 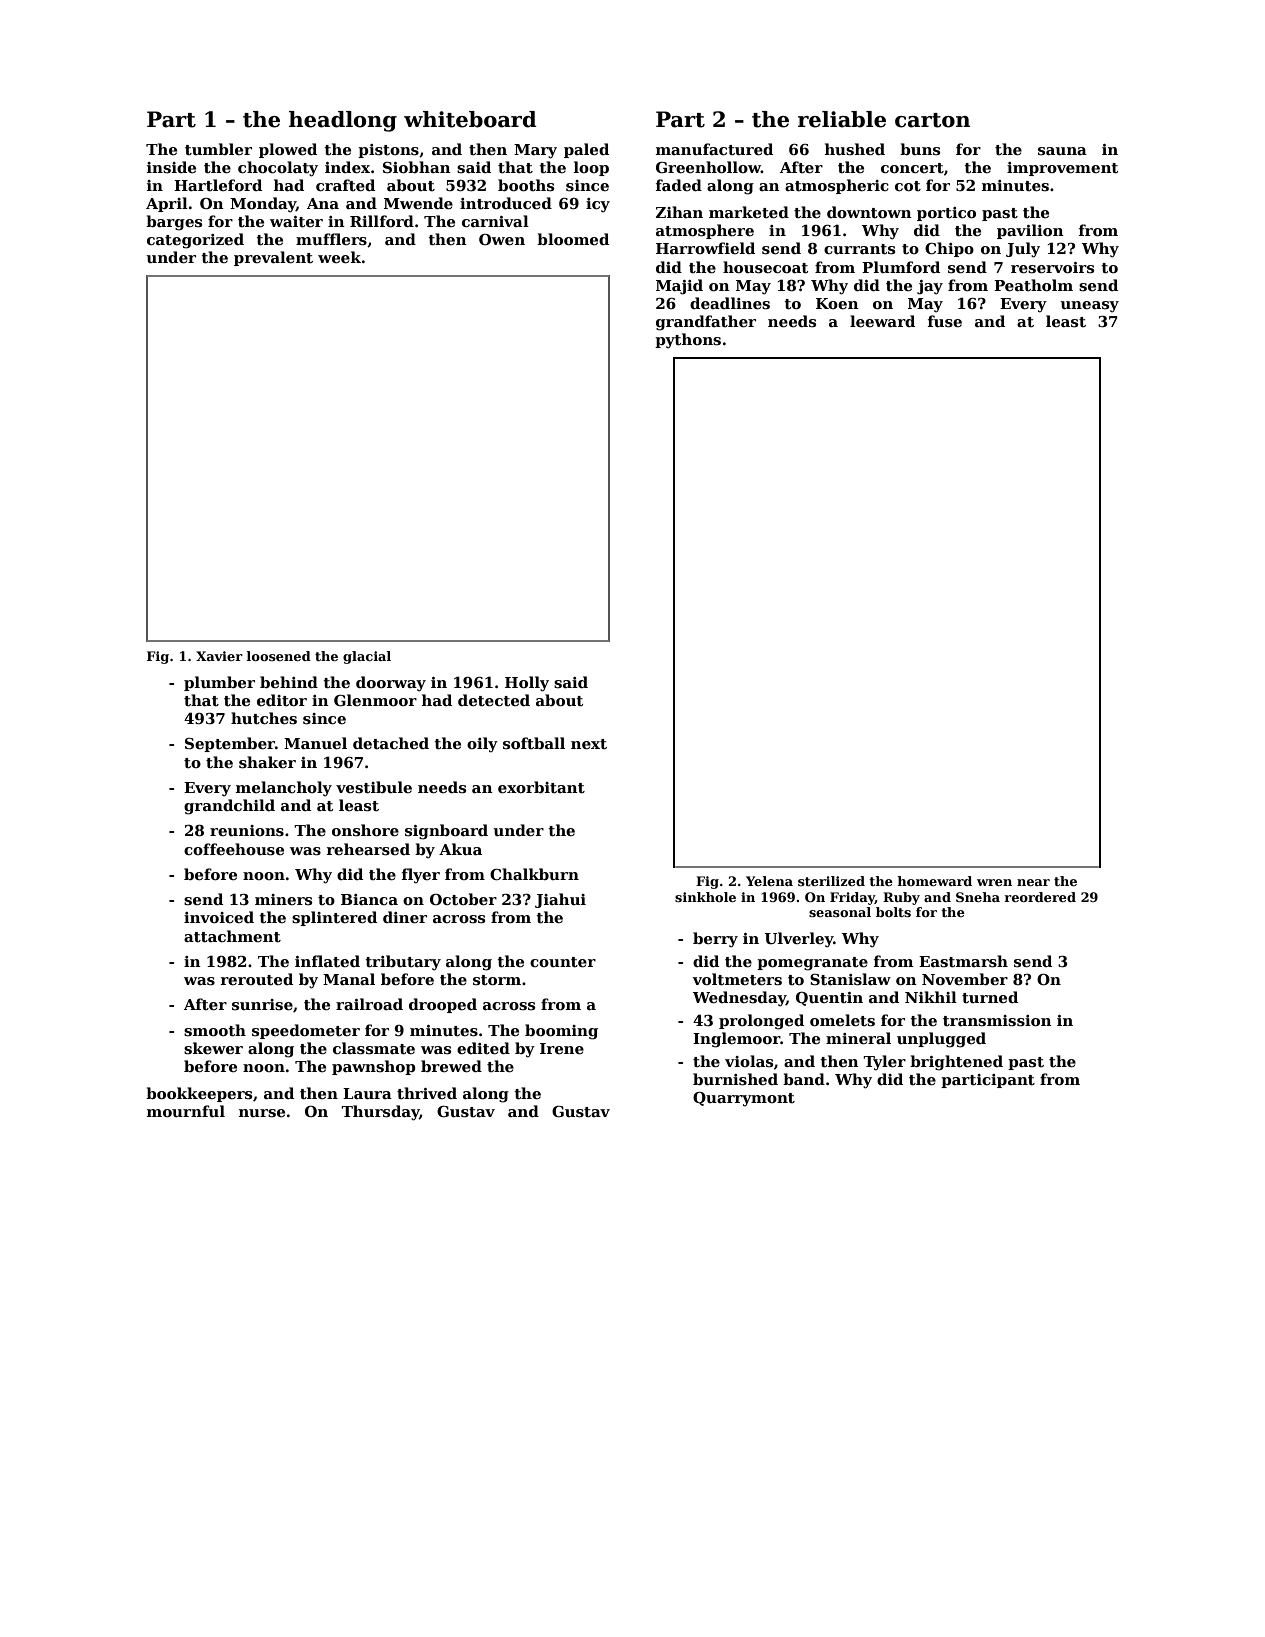 What do you see at coordinates (273, 258) in the page?
I see `prevalent` at bounding box center [273, 258].
